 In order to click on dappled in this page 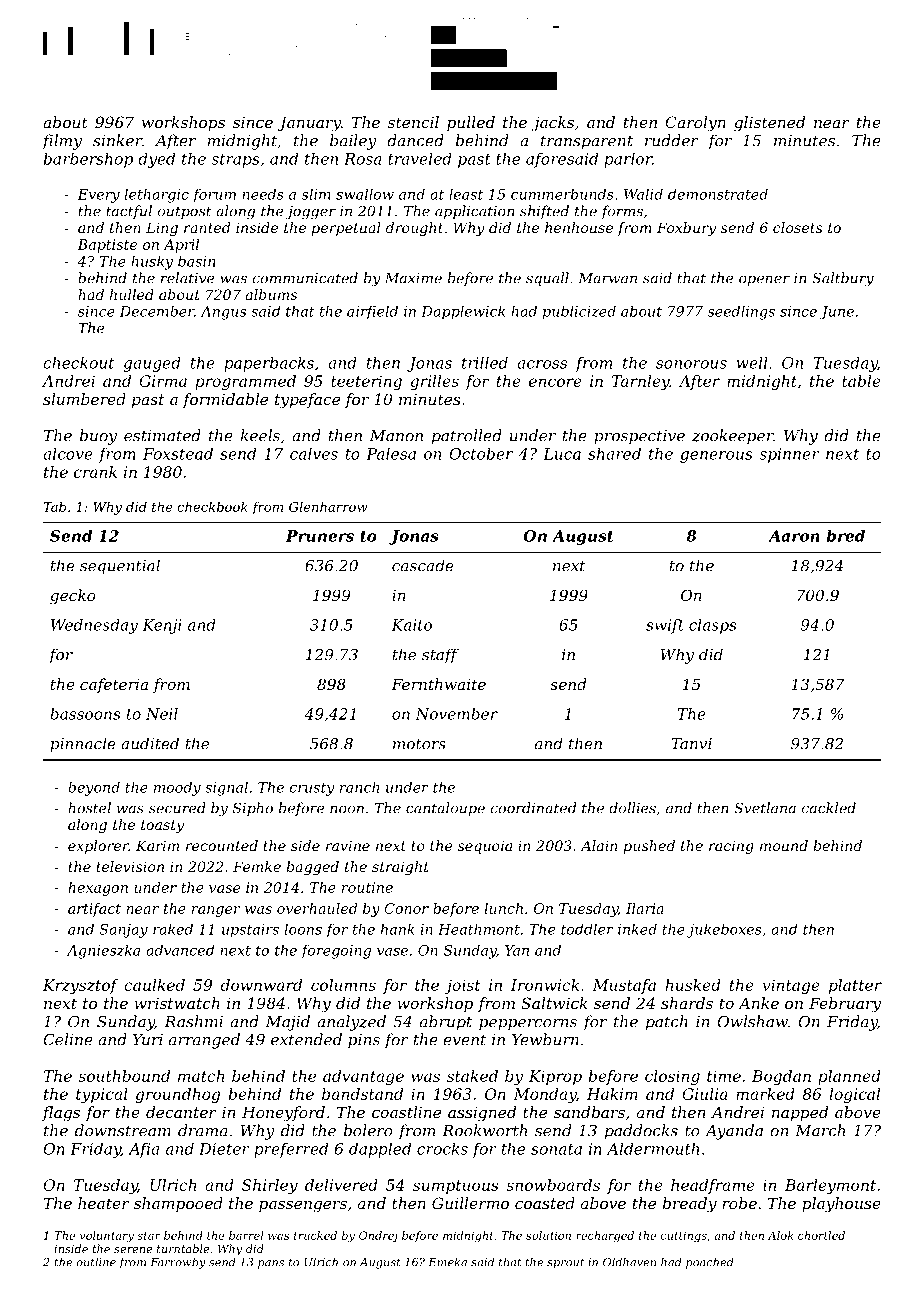, I will do `click(380, 1150)`.
